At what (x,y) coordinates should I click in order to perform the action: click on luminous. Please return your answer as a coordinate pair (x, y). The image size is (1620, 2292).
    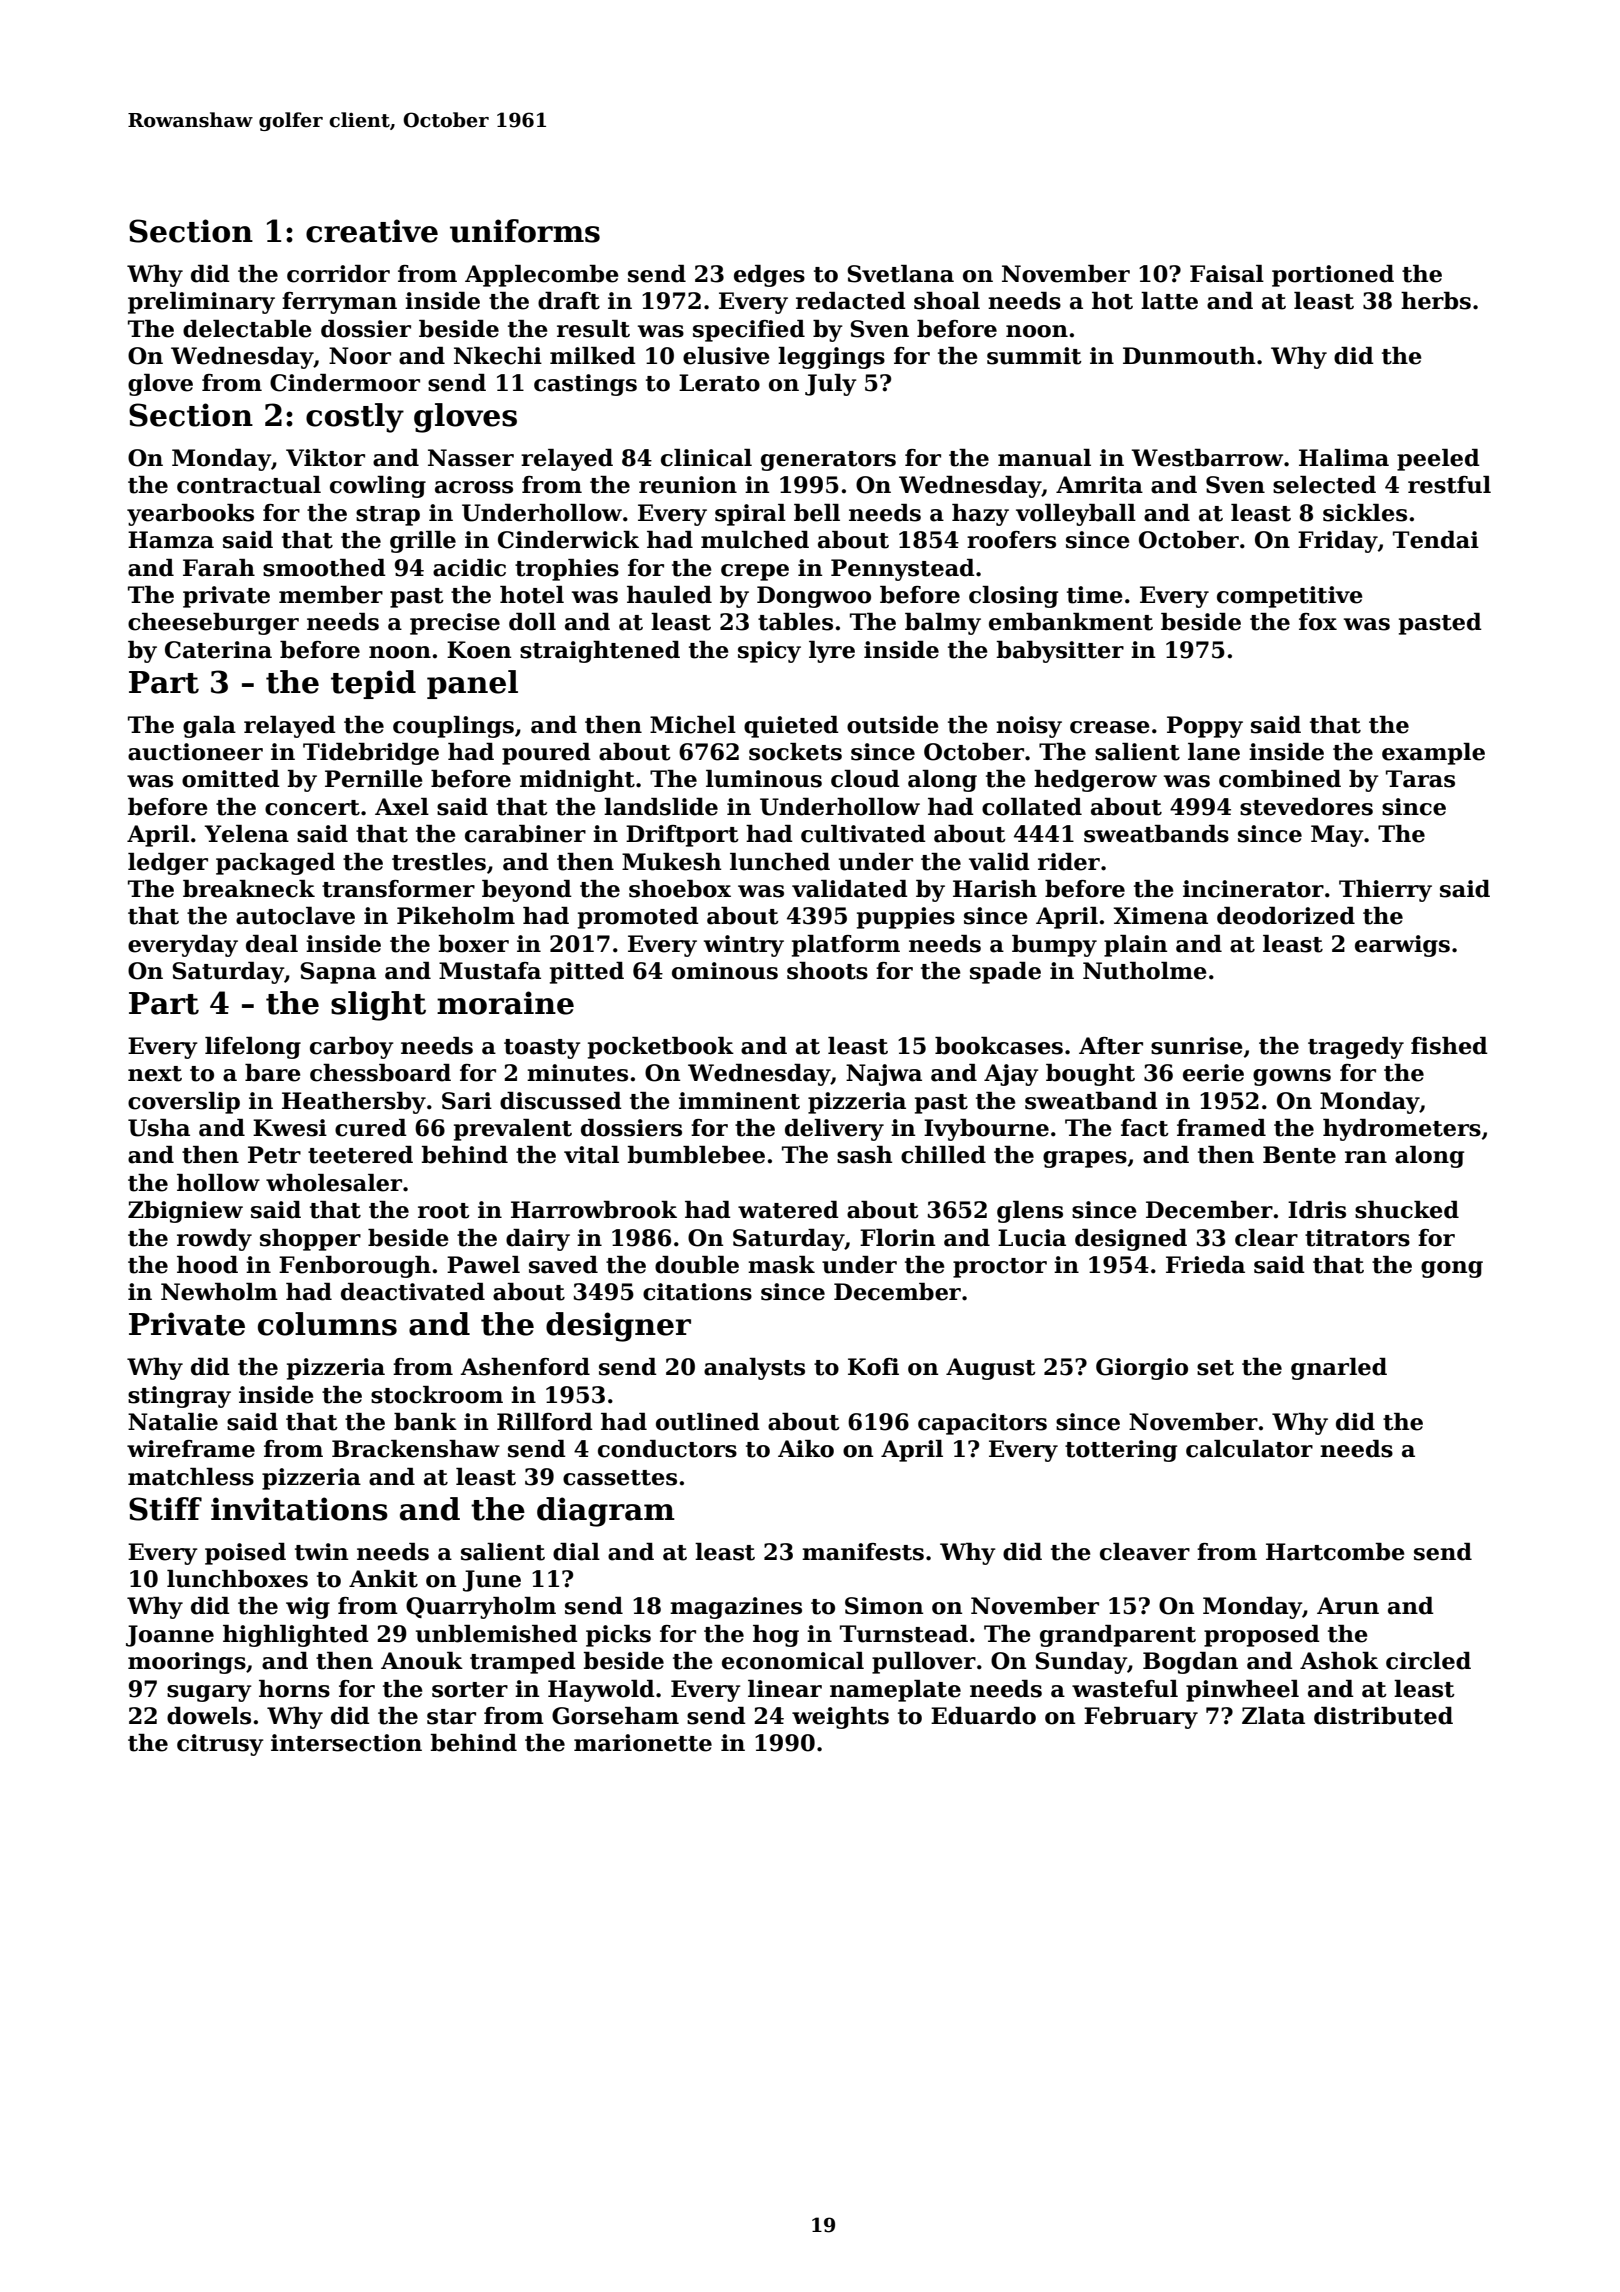
    Looking at the image, I should click on (764, 779).
